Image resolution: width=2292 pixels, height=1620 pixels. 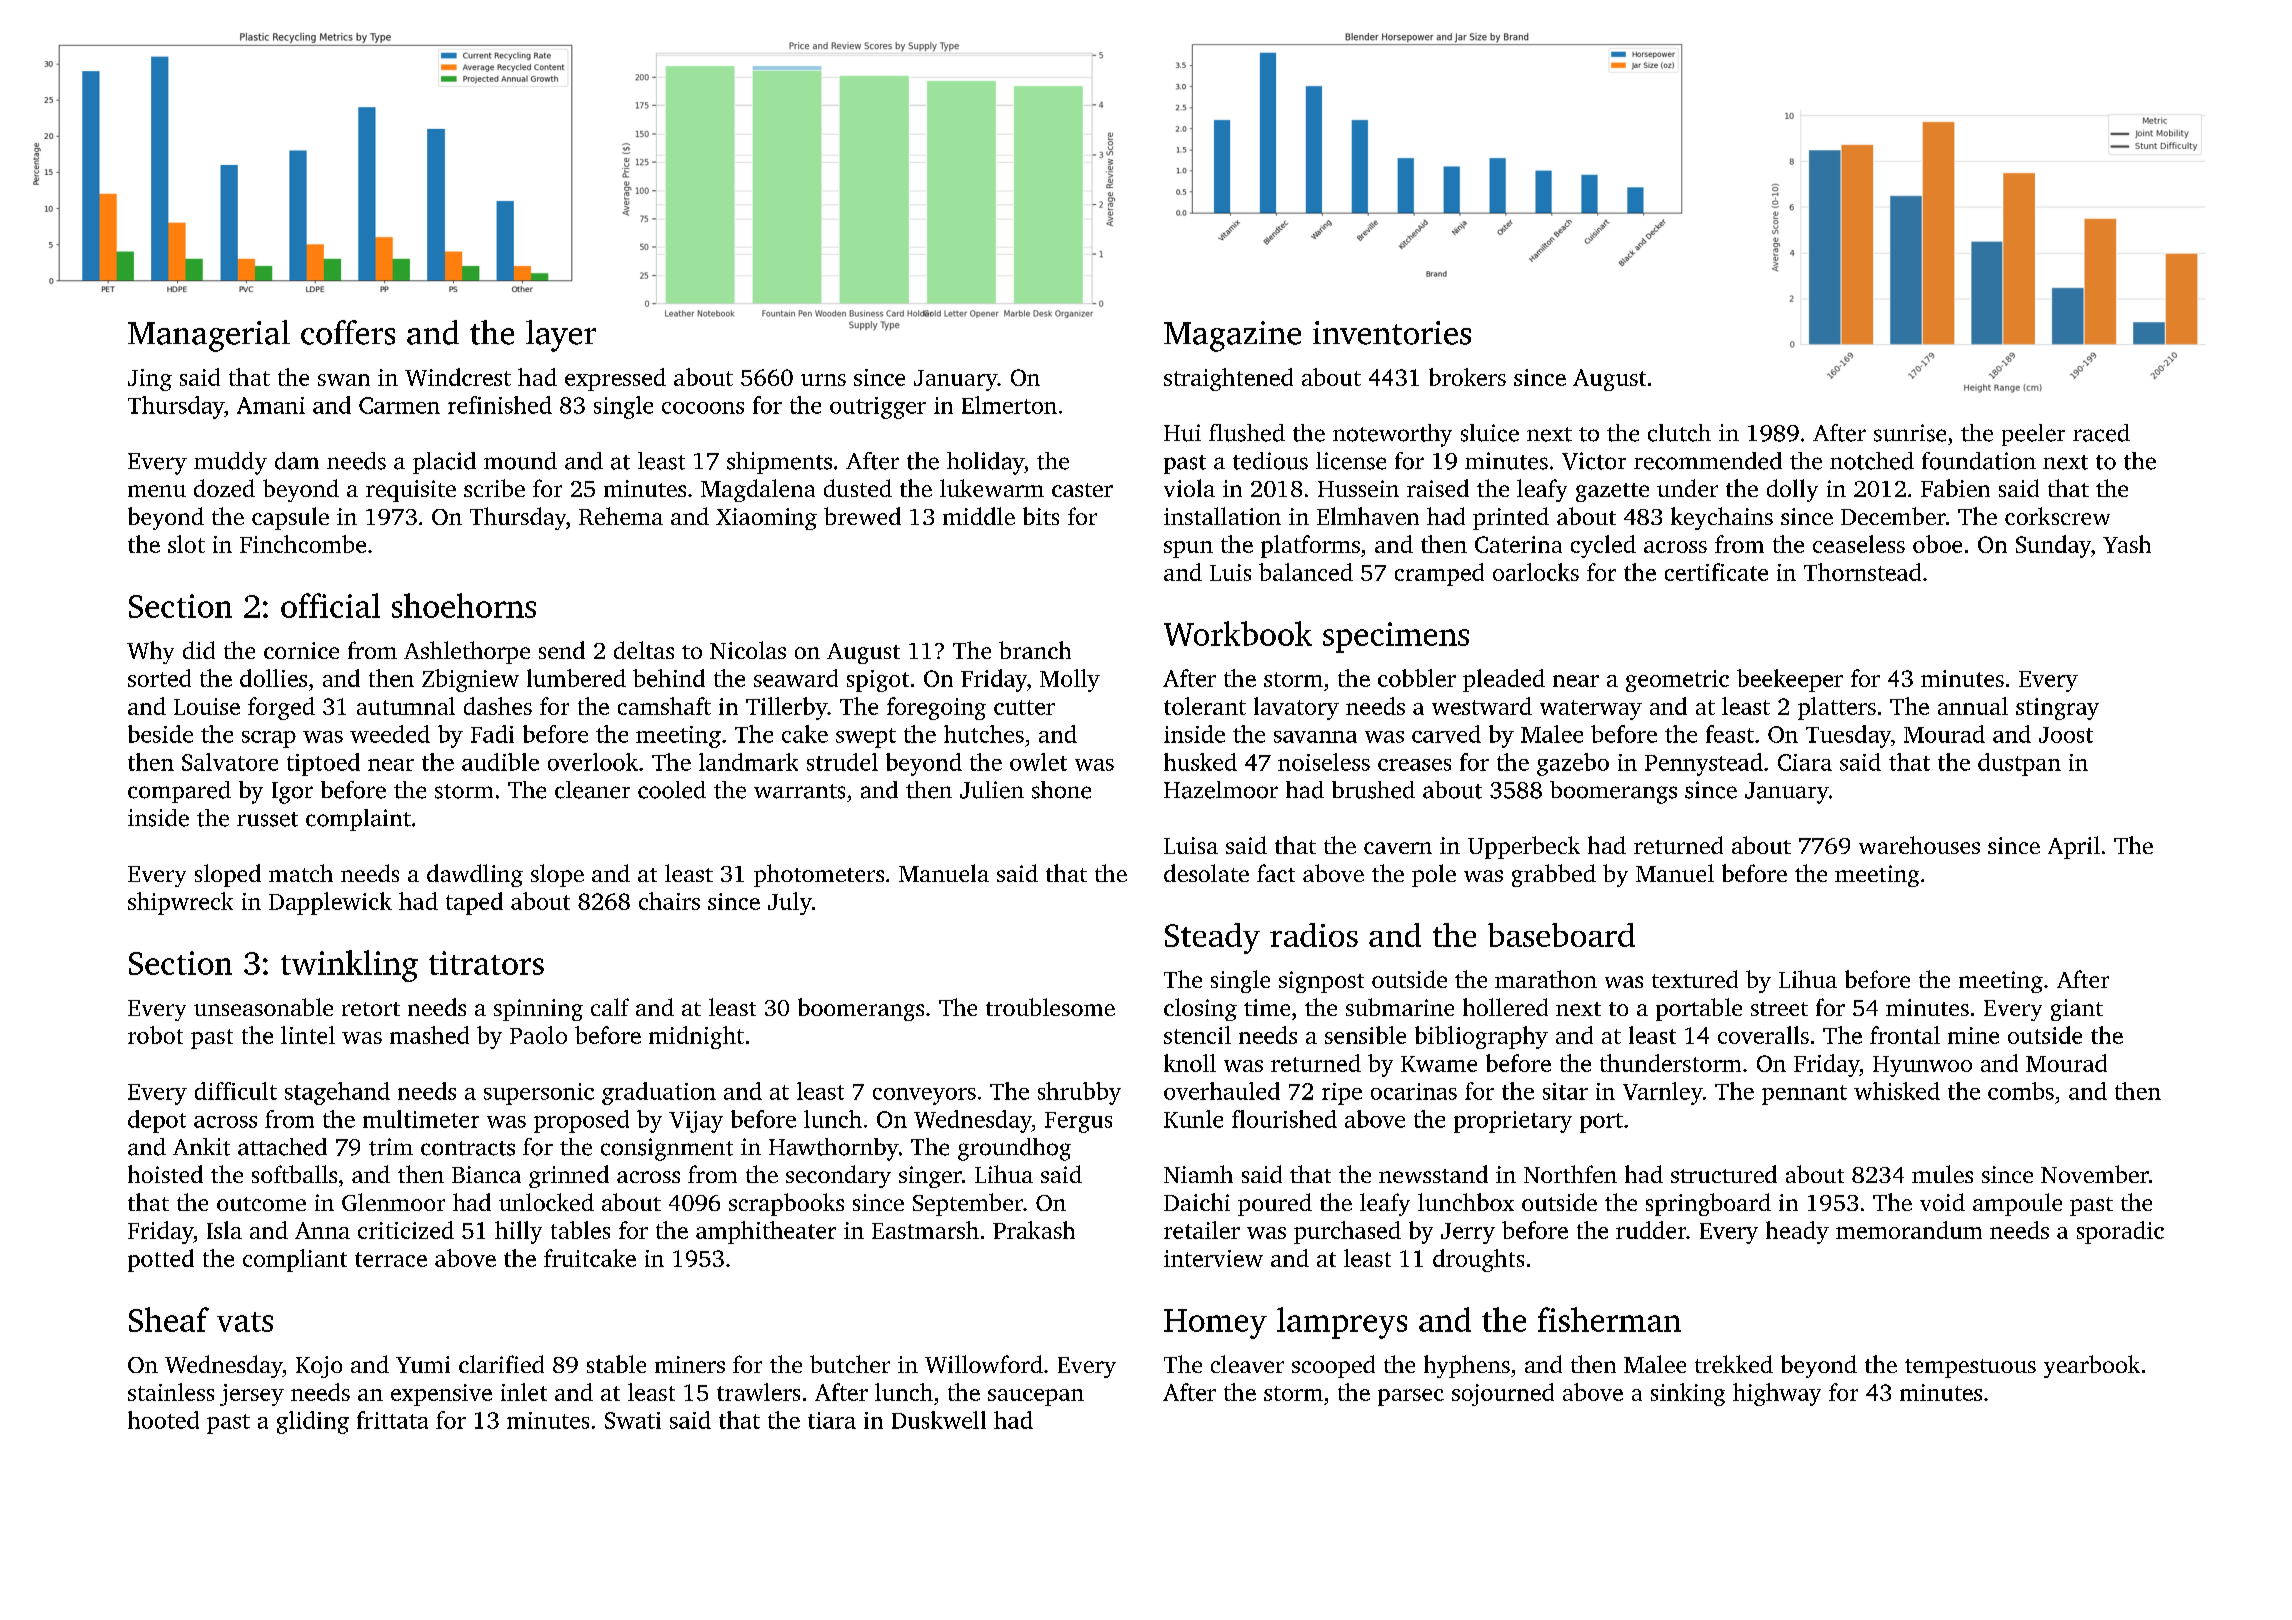 What do you see at coordinates (796, 678) in the document?
I see `seaward` at bounding box center [796, 678].
